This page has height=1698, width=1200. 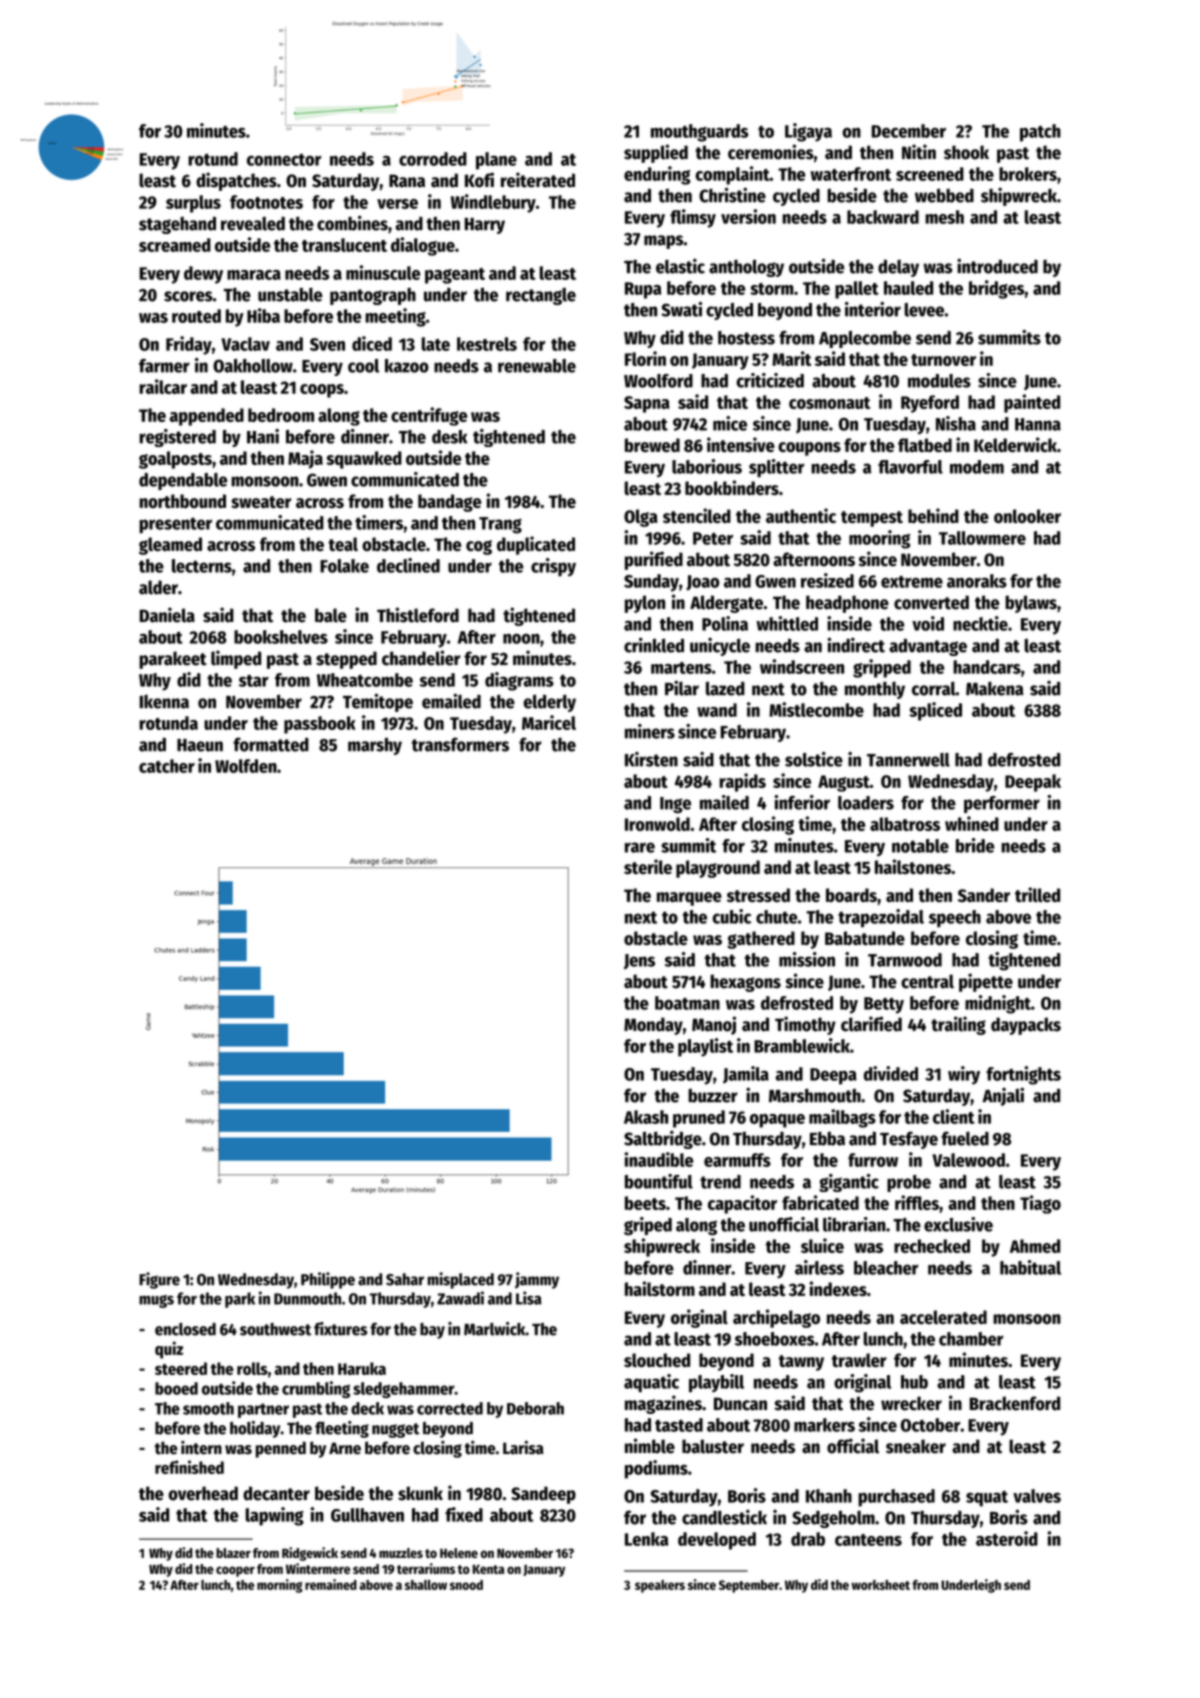 What do you see at coordinates (375, 746) in the page?
I see `marshy` at bounding box center [375, 746].
